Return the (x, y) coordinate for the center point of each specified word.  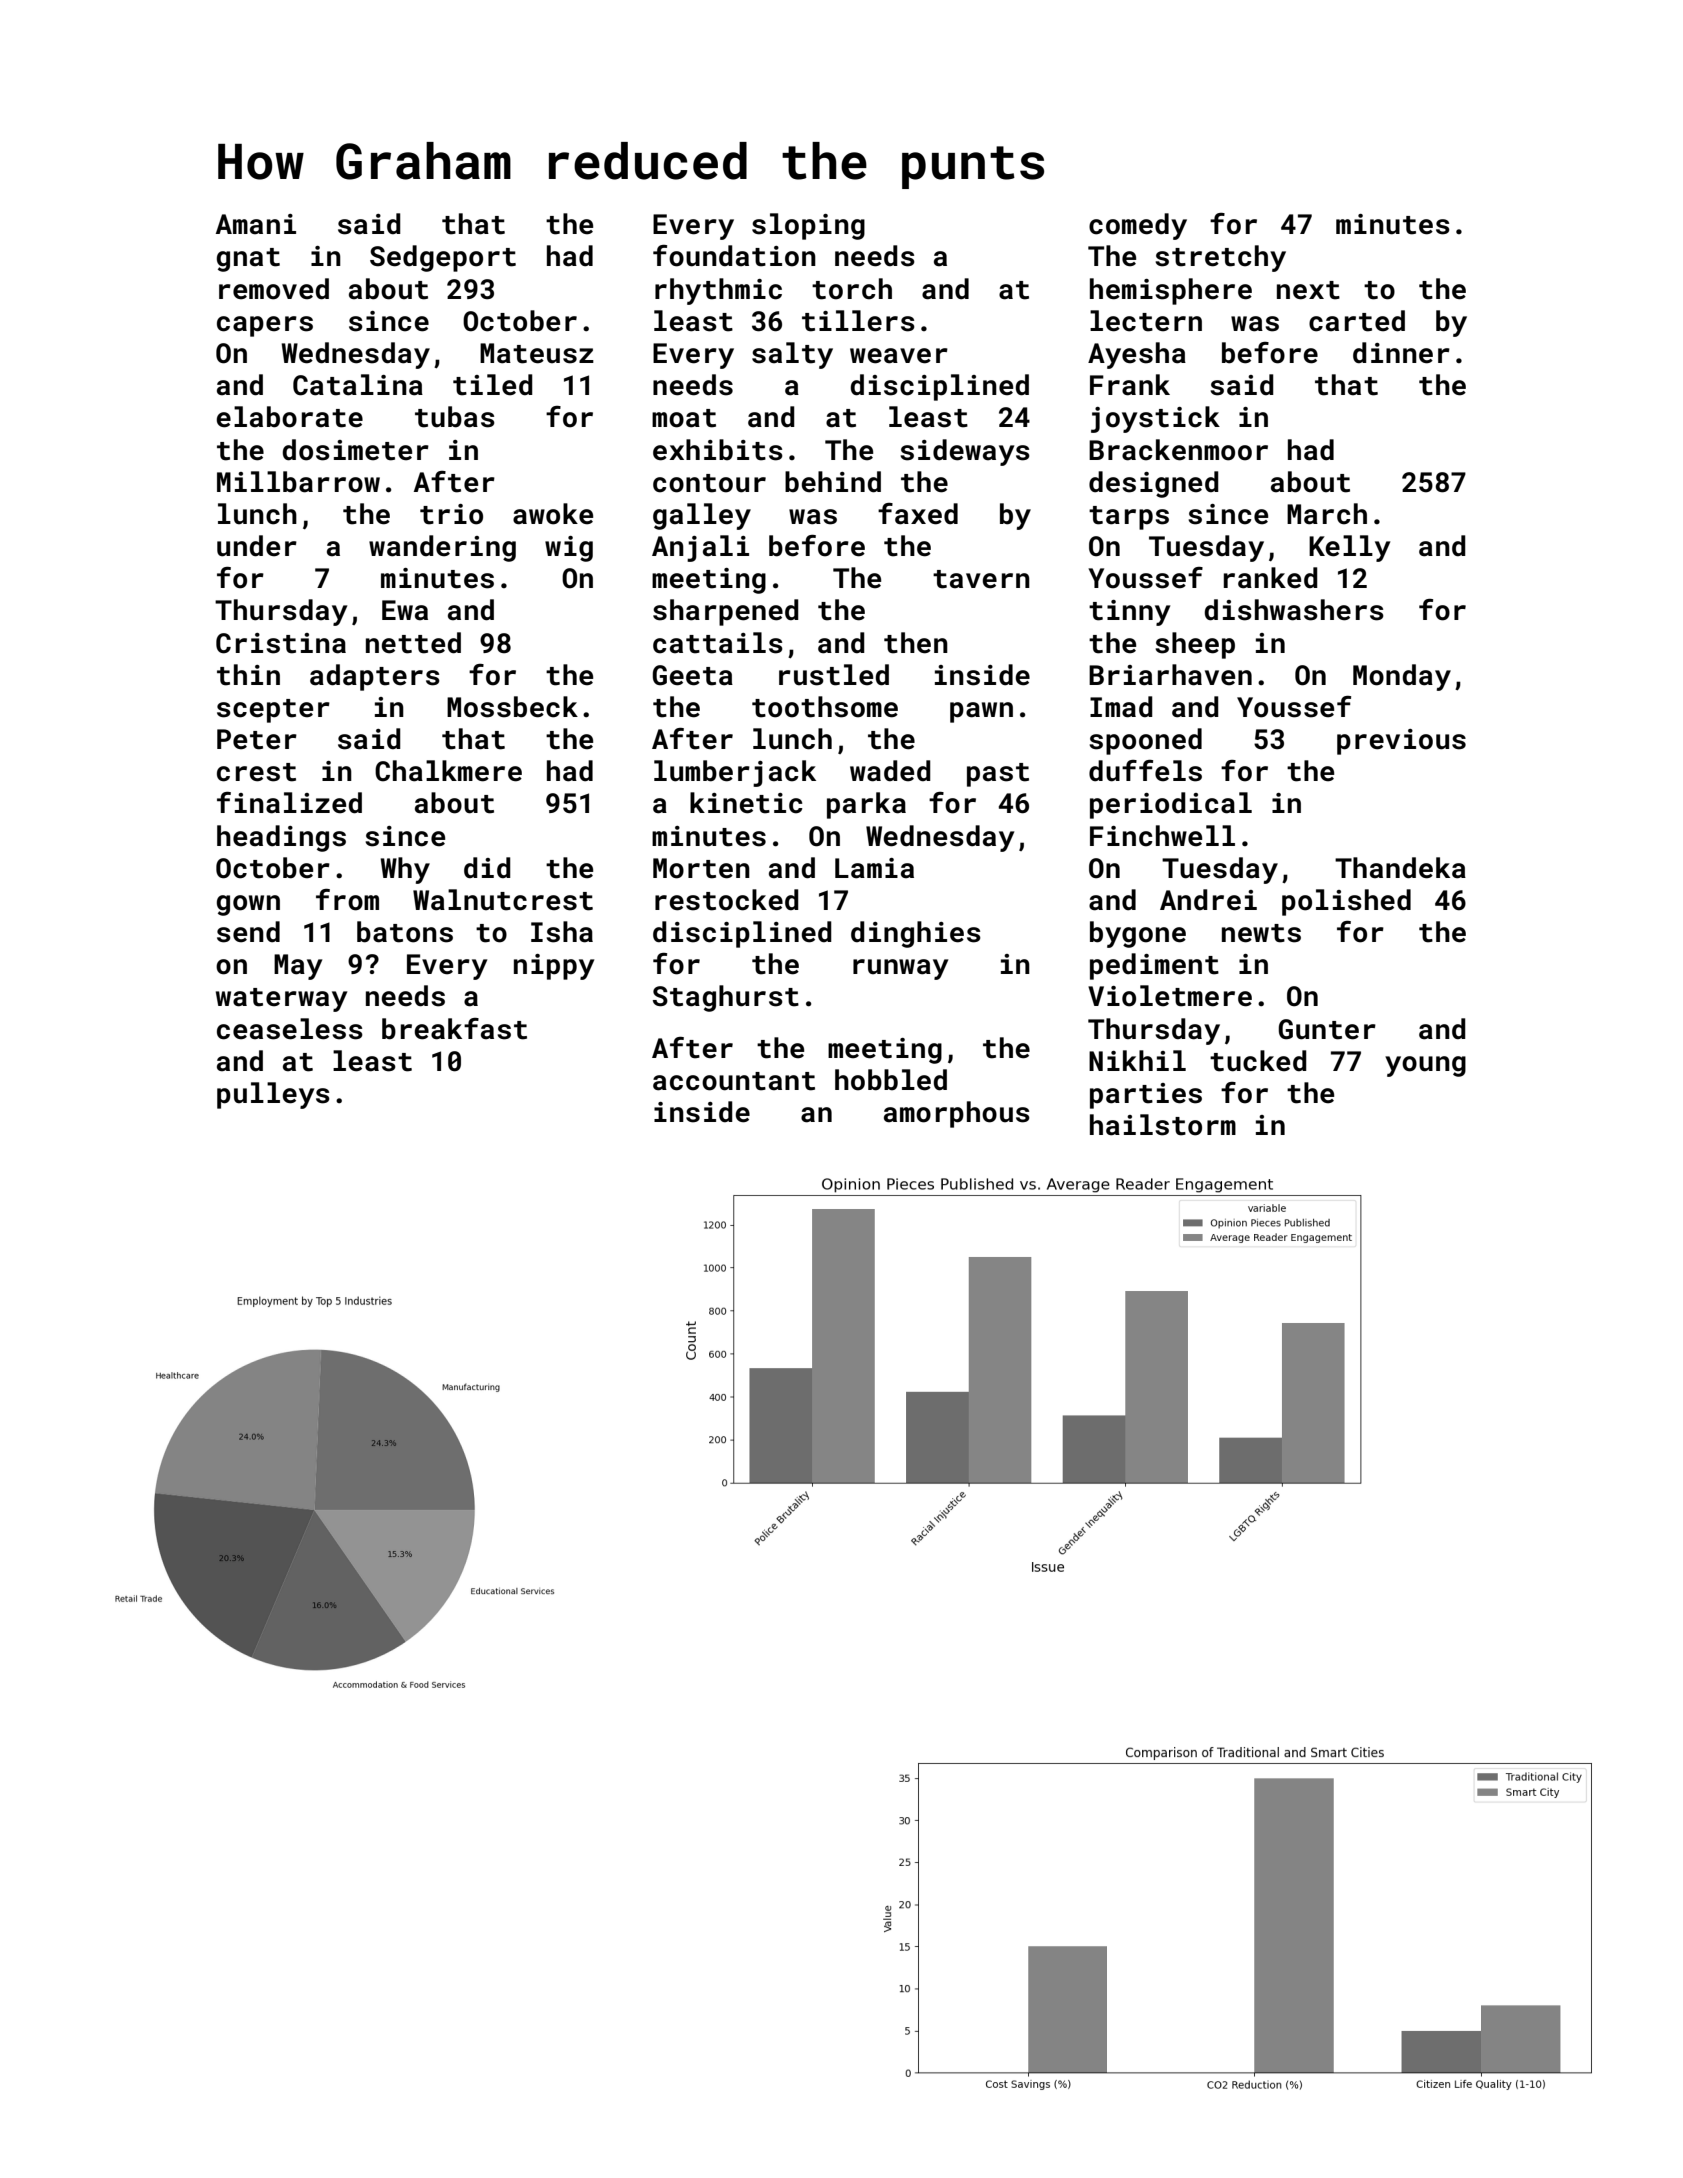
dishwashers (1294, 610)
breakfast (454, 1029)
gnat (248, 260)
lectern (1146, 321)
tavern (981, 579)
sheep (1195, 645)
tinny (1129, 613)
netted (413, 643)
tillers (858, 321)
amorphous (957, 1114)
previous (1401, 742)
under (257, 546)
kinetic (746, 803)
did (487, 867)
